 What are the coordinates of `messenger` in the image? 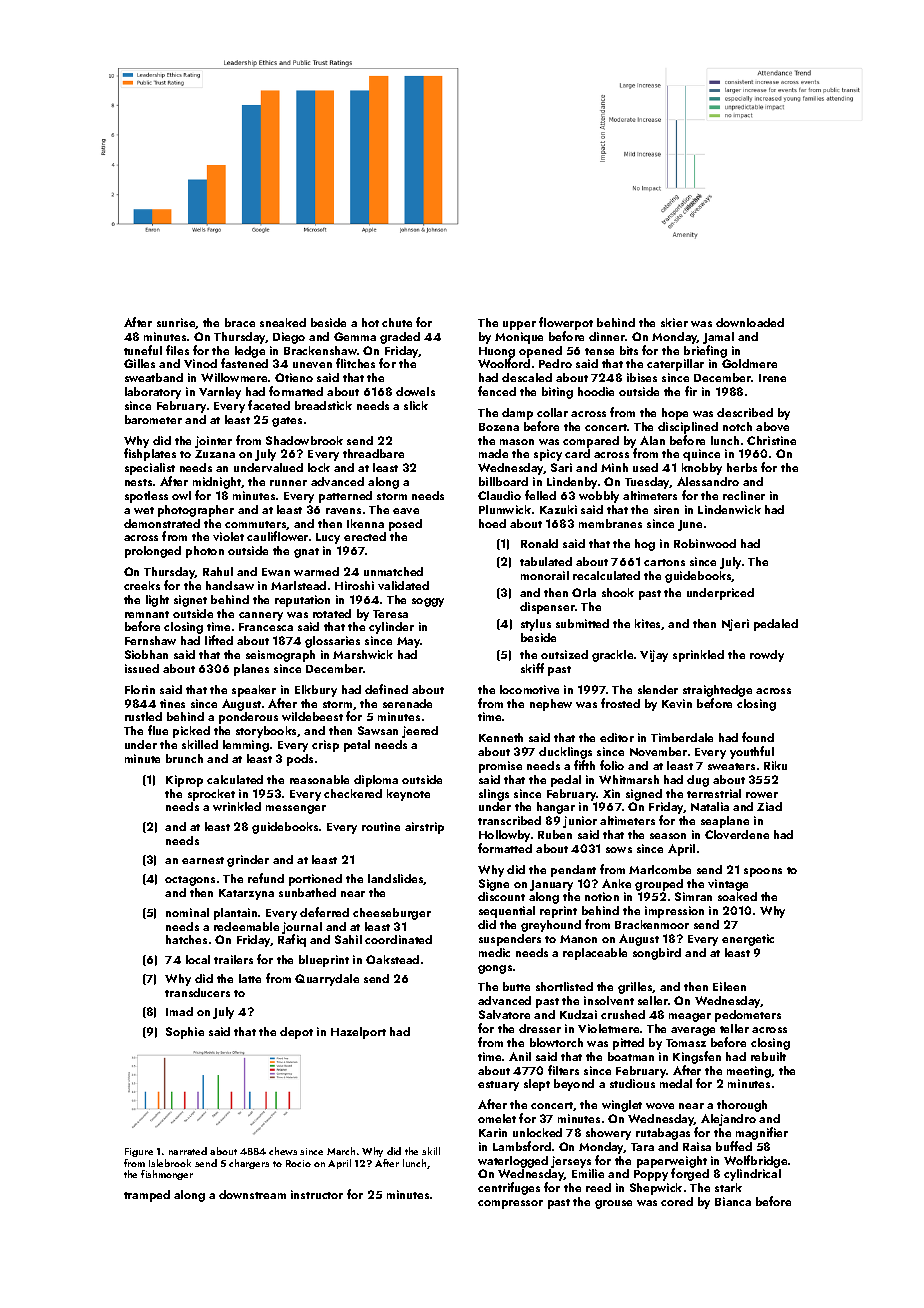 It's located at (296, 809).
